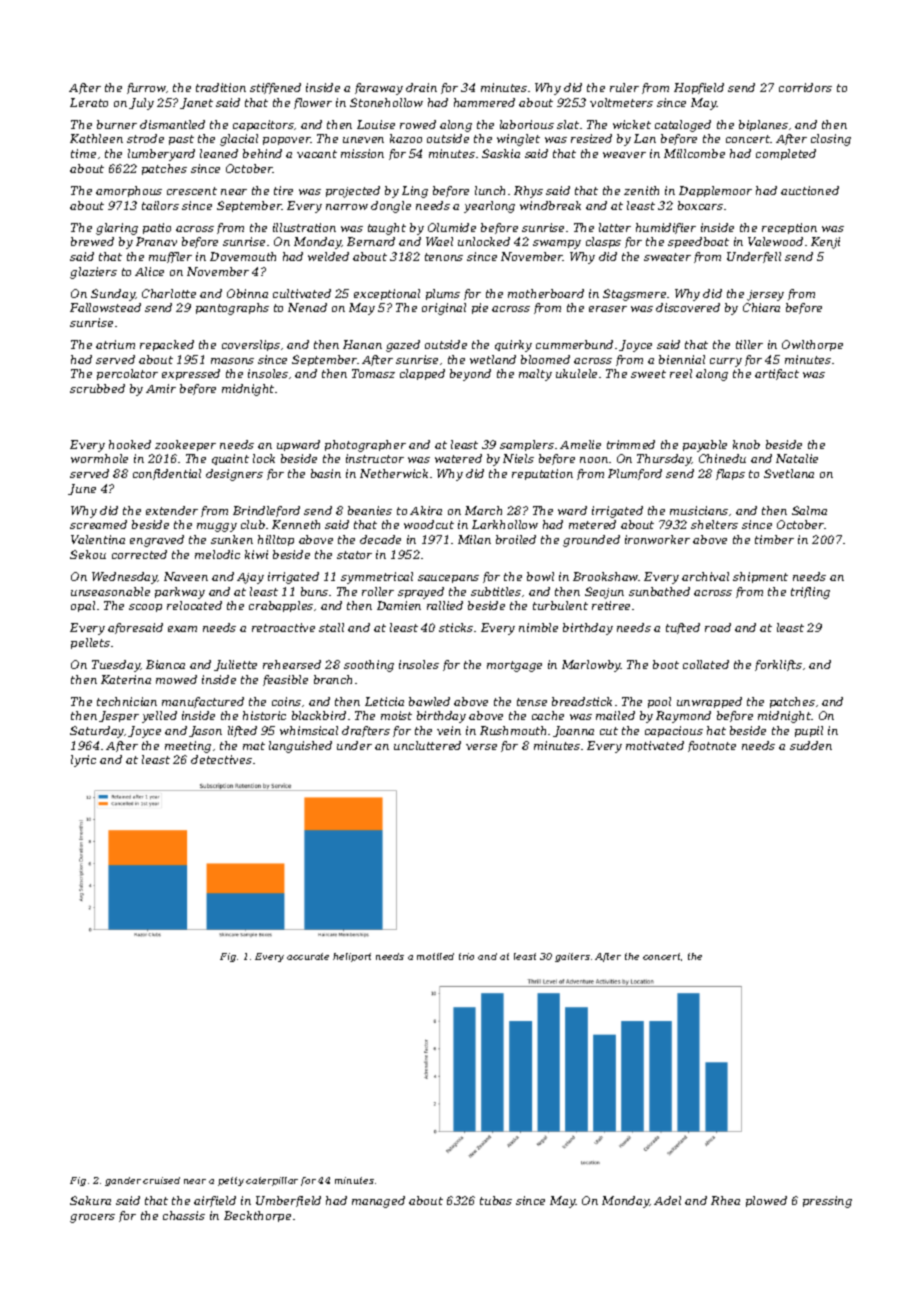  I want to click on artifact, so click(777, 374).
